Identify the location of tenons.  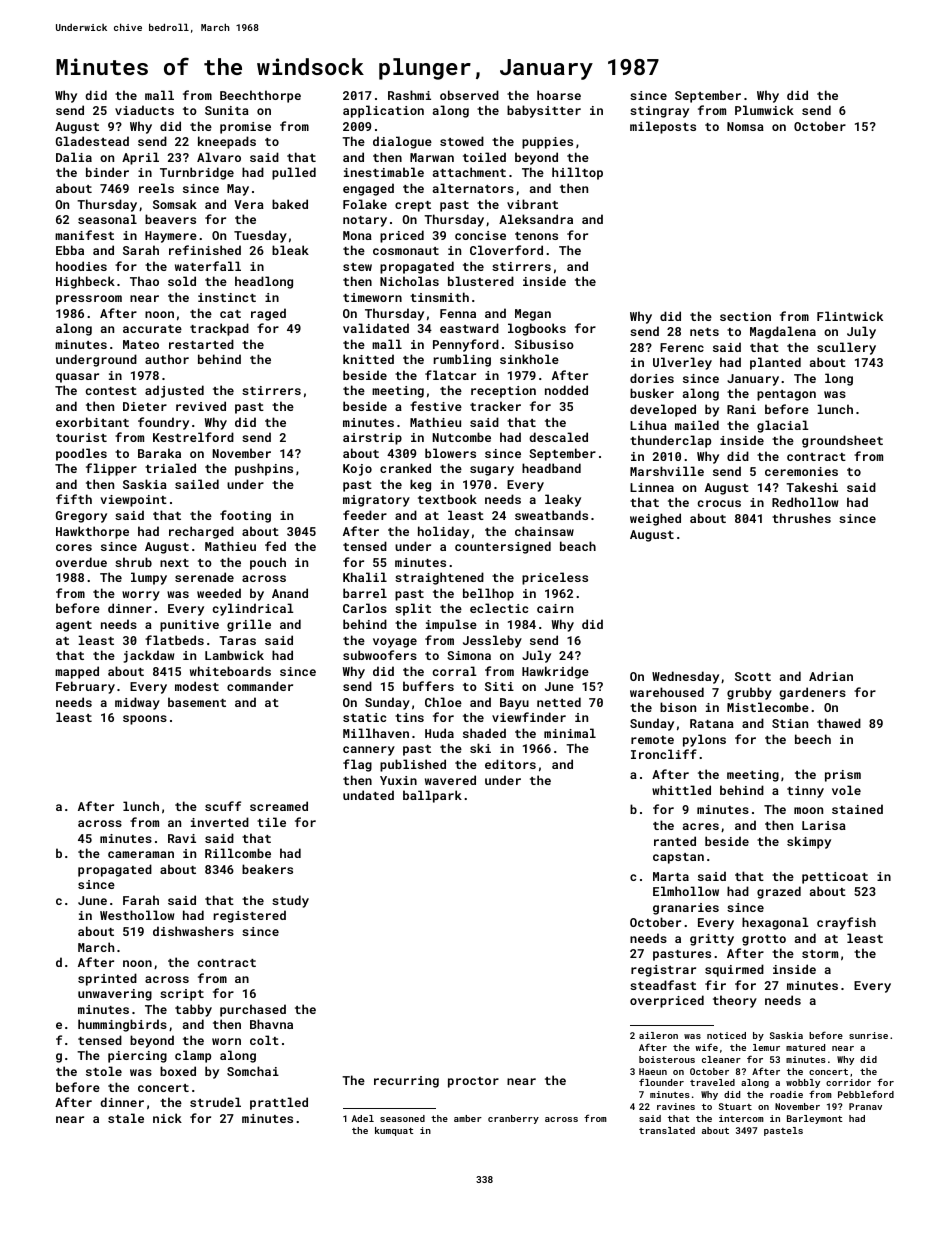
(536, 236).
